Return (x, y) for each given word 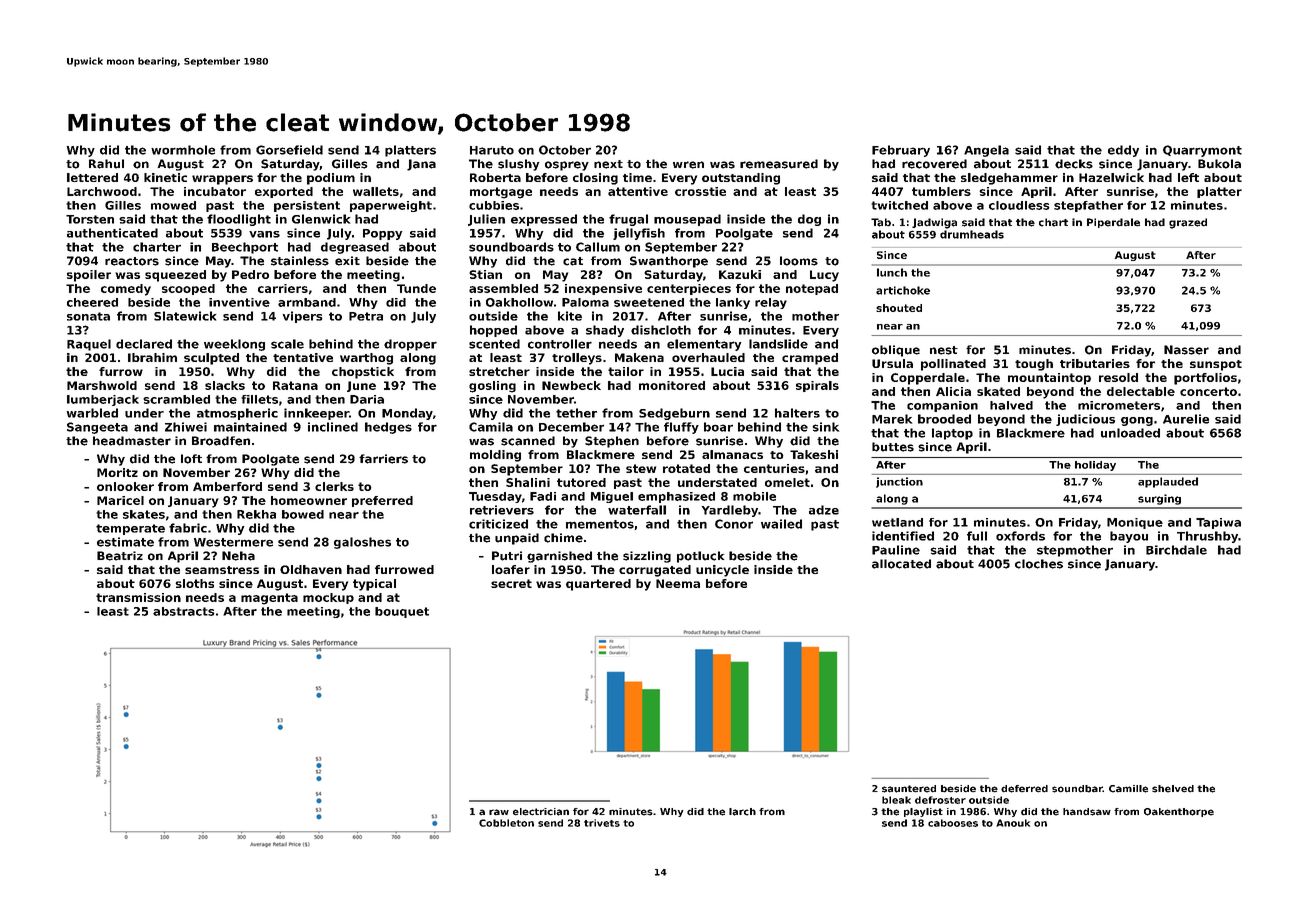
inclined (333, 427)
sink (825, 427)
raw (499, 812)
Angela (986, 151)
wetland (897, 522)
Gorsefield (289, 150)
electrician (541, 812)
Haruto (492, 150)
